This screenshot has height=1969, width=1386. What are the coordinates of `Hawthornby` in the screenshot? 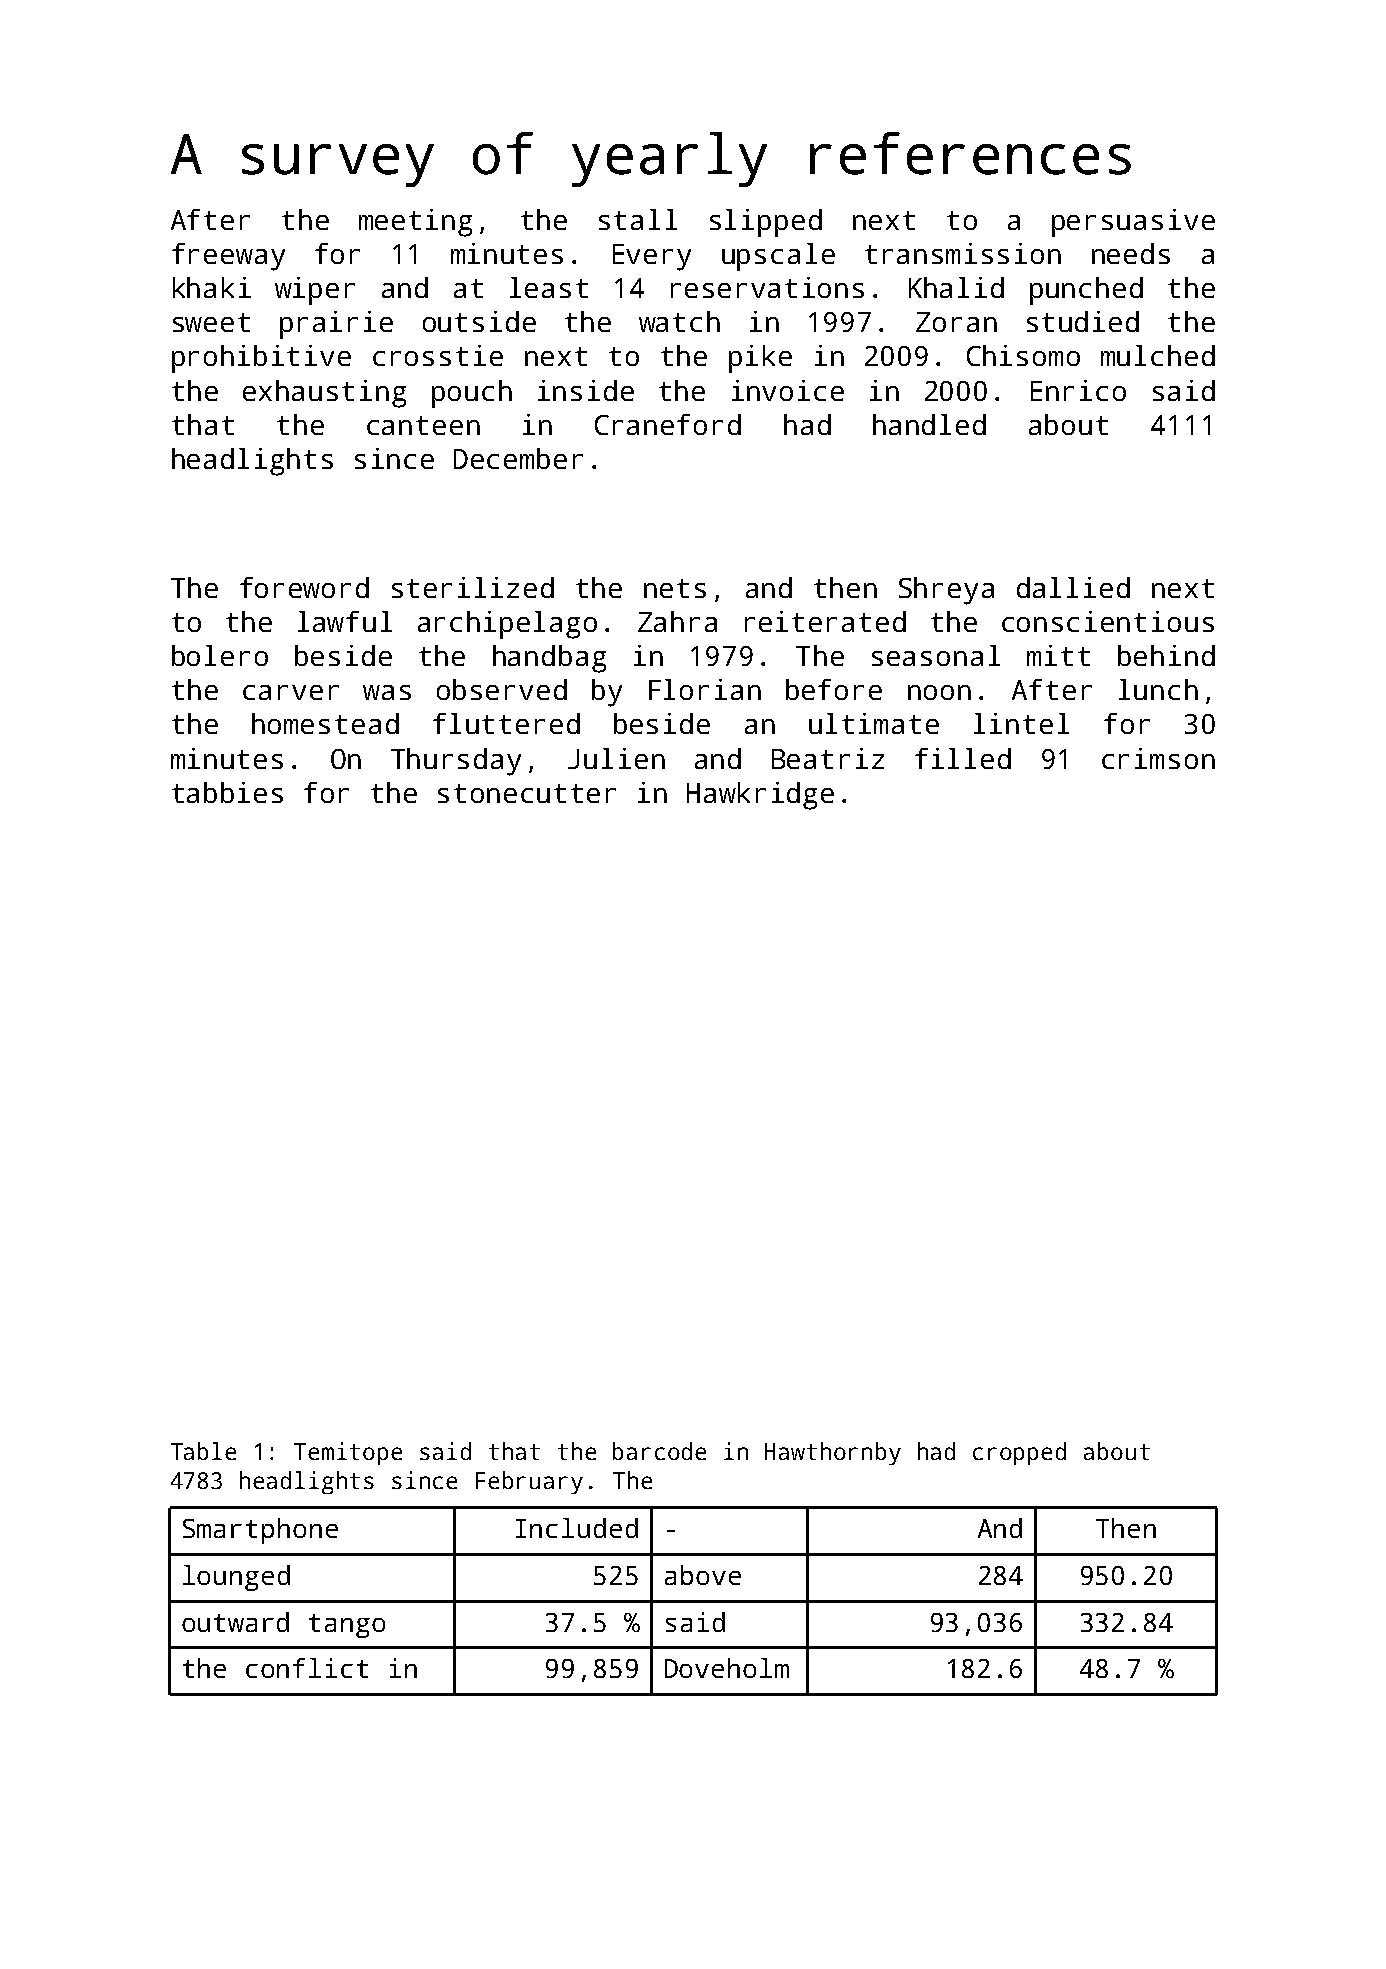 It's located at (833, 1453).
